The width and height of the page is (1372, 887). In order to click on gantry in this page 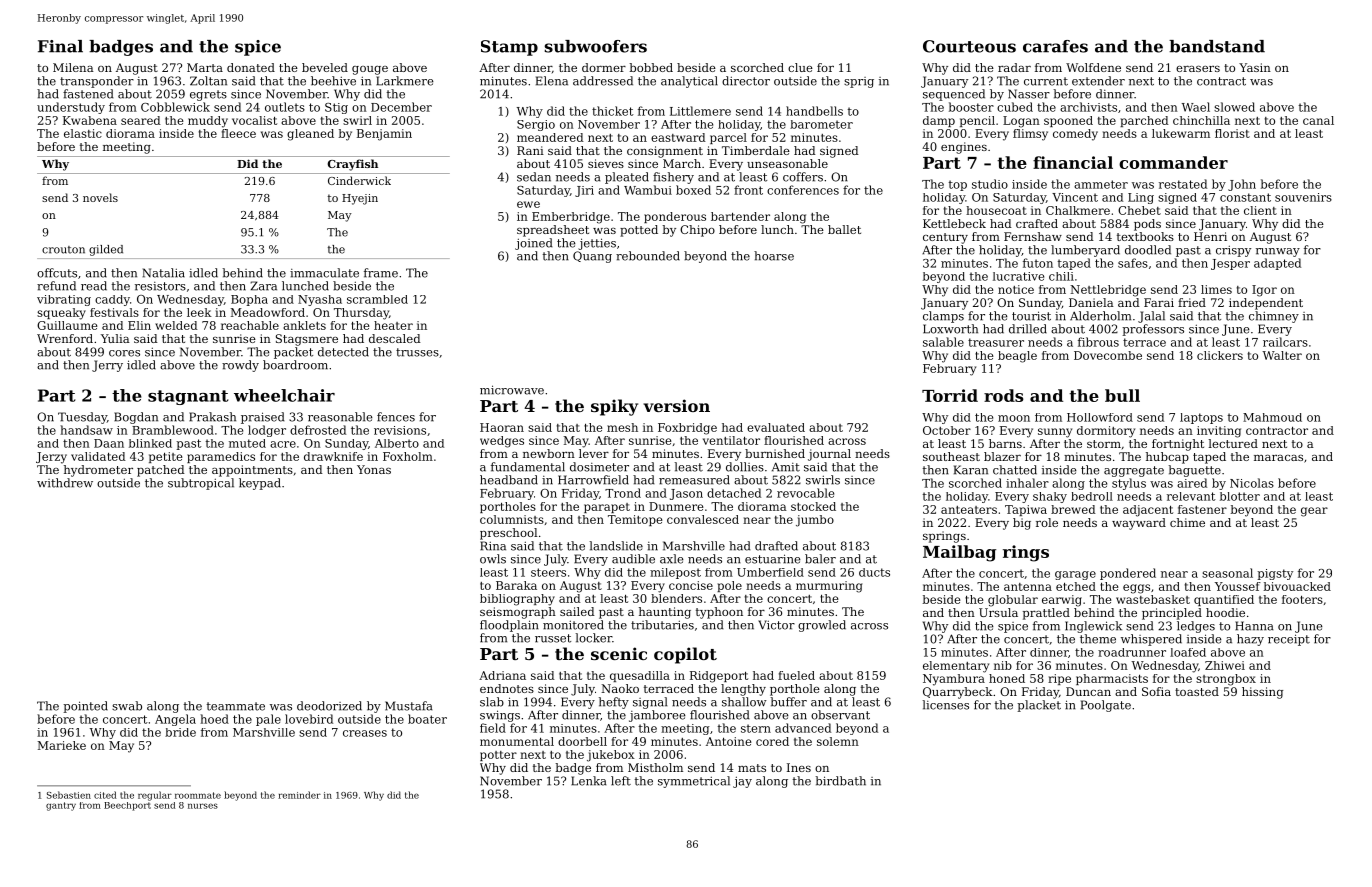, I will do `click(61, 806)`.
